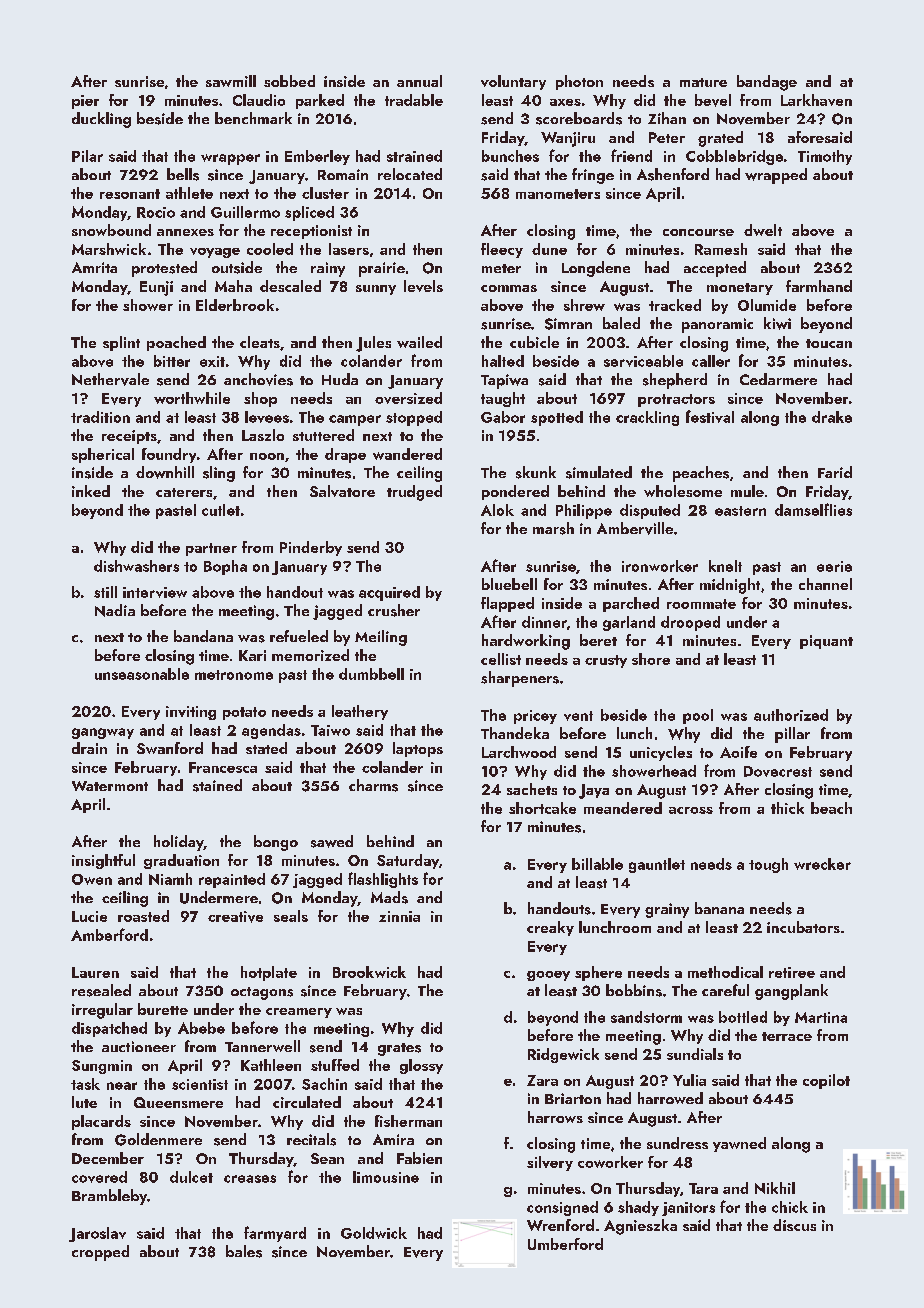 This document has width=924, height=1308. What do you see at coordinates (715, 269) in the document?
I see `accepted` at bounding box center [715, 269].
